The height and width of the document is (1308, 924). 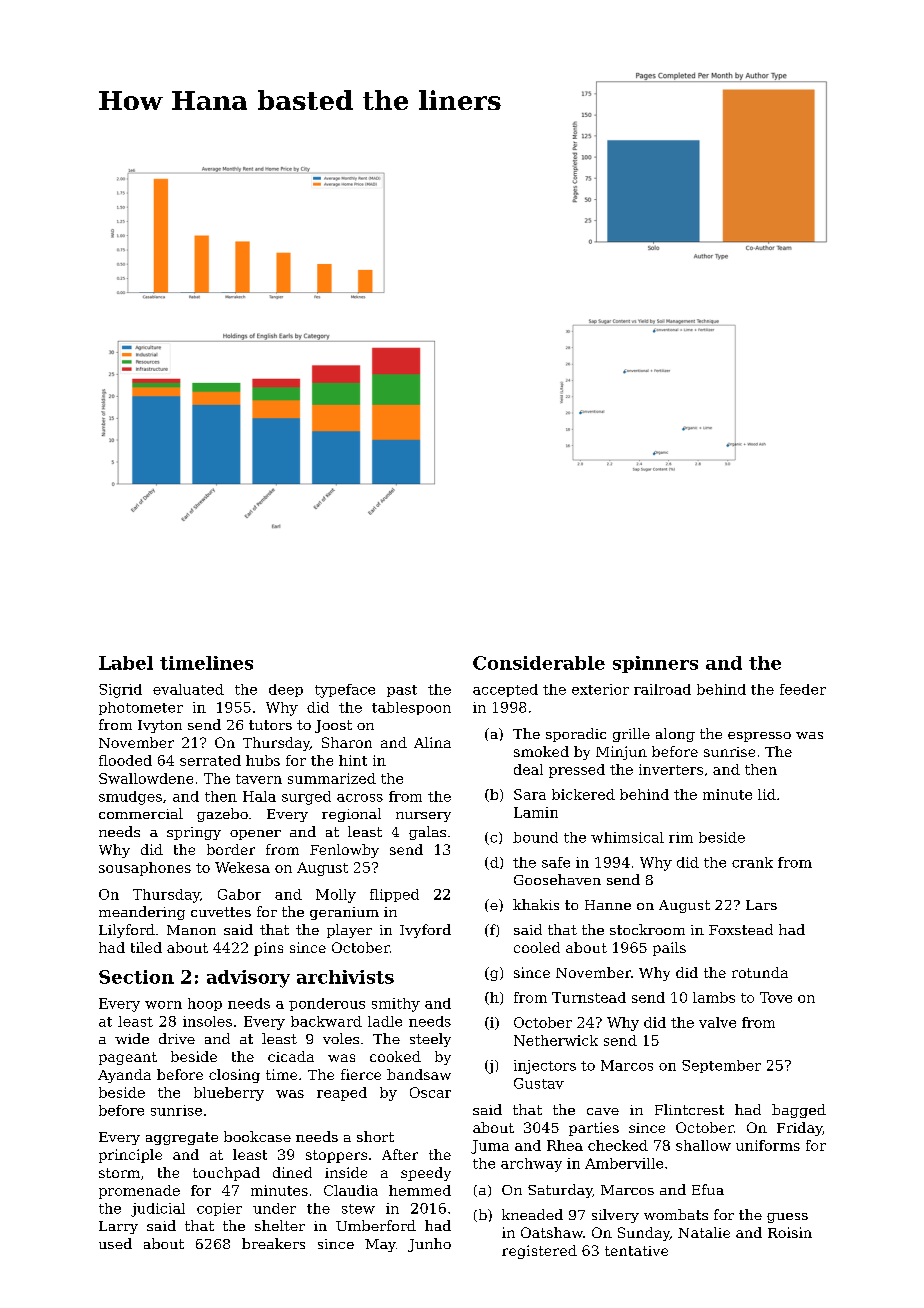 What do you see at coordinates (681, 837) in the document?
I see `rim` at bounding box center [681, 837].
